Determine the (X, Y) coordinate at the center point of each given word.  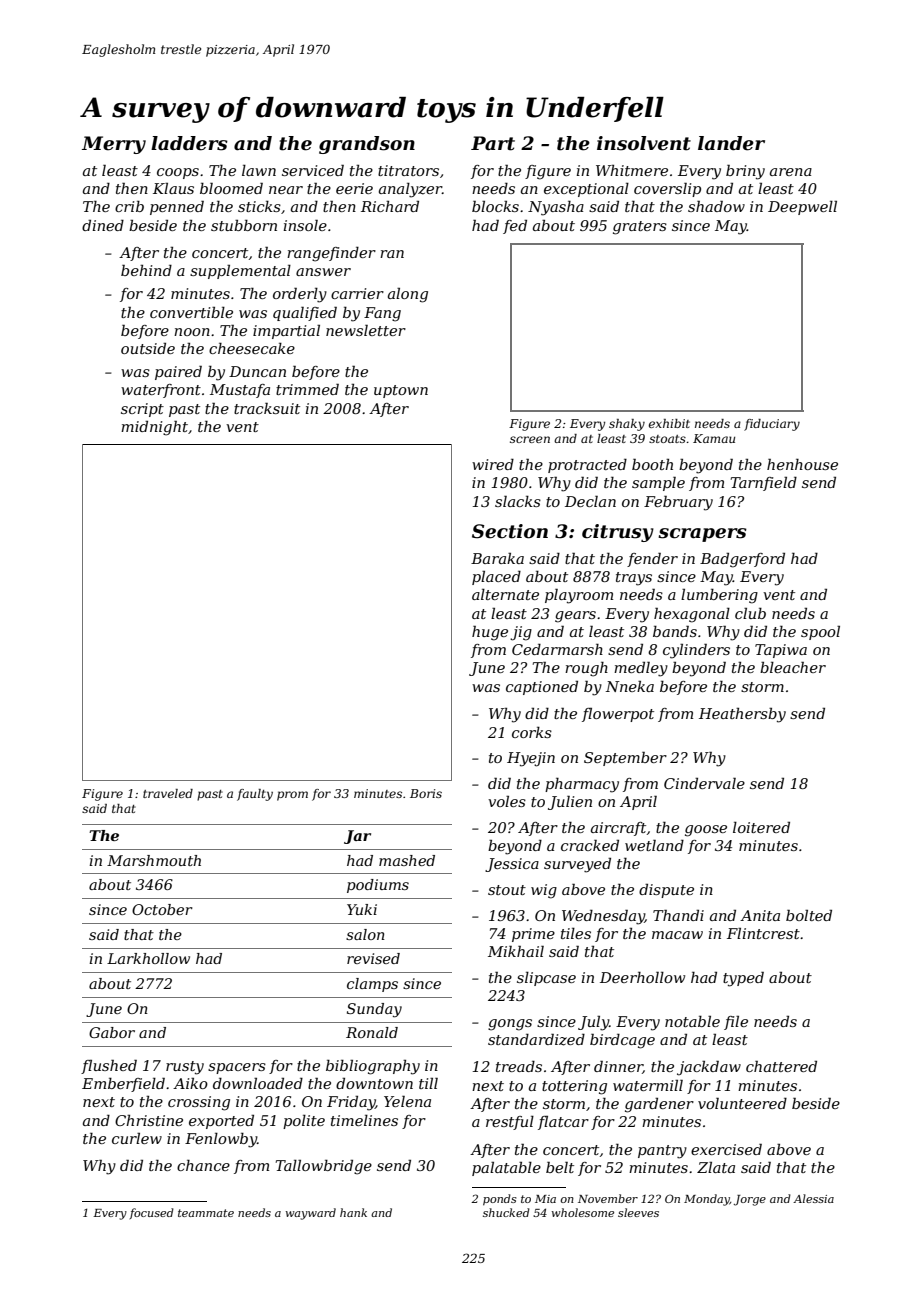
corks (532, 732)
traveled (168, 793)
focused (152, 1213)
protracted (587, 466)
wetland (654, 845)
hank (353, 1212)
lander (731, 143)
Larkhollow (148, 958)
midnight (154, 428)
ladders (189, 143)
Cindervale (704, 783)
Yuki (362, 909)
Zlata (716, 1167)
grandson (367, 145)
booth (652, 464)
